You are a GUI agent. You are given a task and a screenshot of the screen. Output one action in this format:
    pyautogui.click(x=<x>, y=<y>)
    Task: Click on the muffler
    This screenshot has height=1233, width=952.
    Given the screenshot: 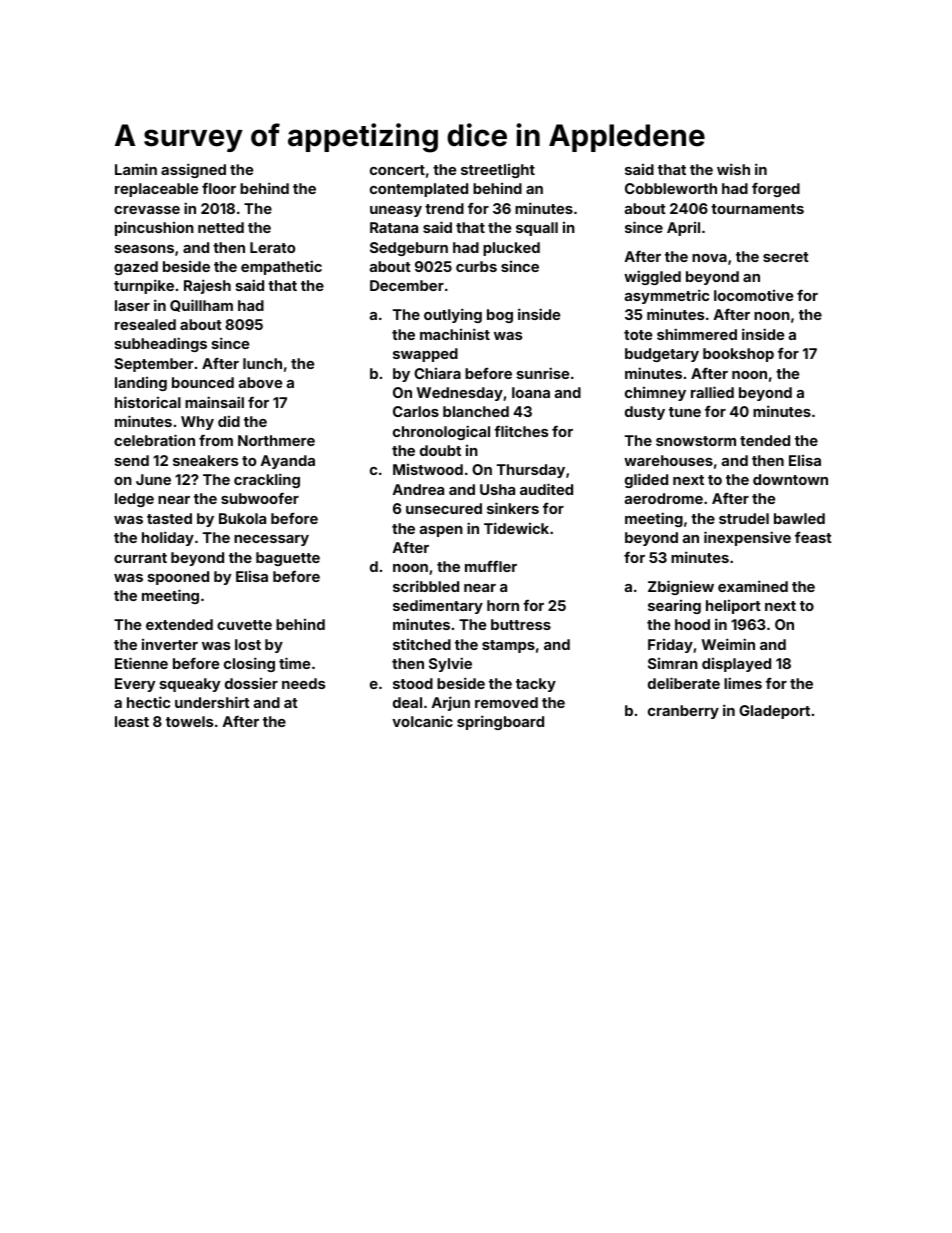 What is the action you would take?
    pyautogui.click(x=491, y=566)
